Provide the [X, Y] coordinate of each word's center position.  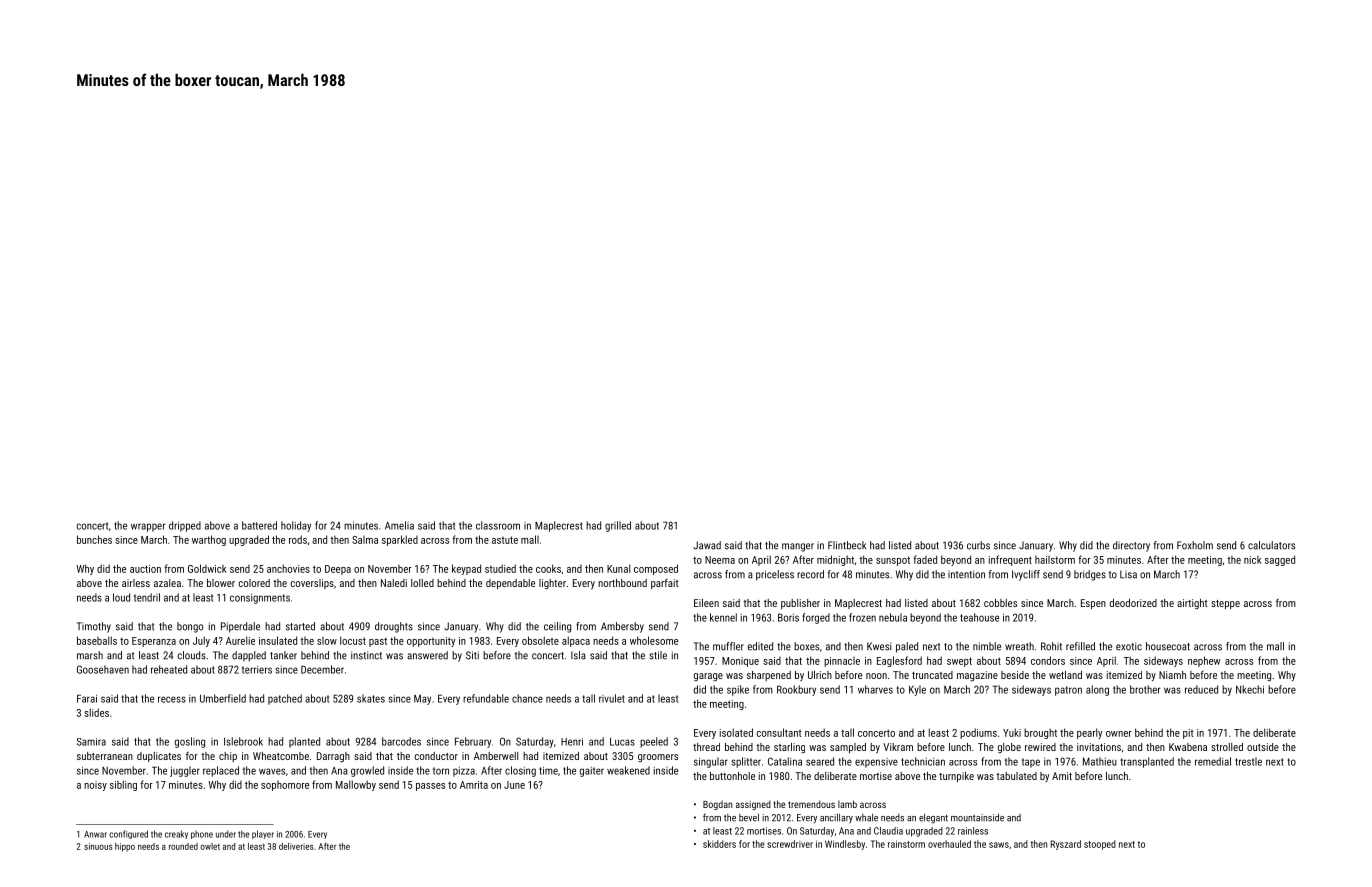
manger [798, 547]
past [378, 642]
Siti [472, 655]
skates [371, 698]
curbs [978, 545]
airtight [1192, 604]
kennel [723, 617]
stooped [1100, 845]
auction [145, 569]
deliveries [296, 846]
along [1097, 690]
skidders [719, 844]
